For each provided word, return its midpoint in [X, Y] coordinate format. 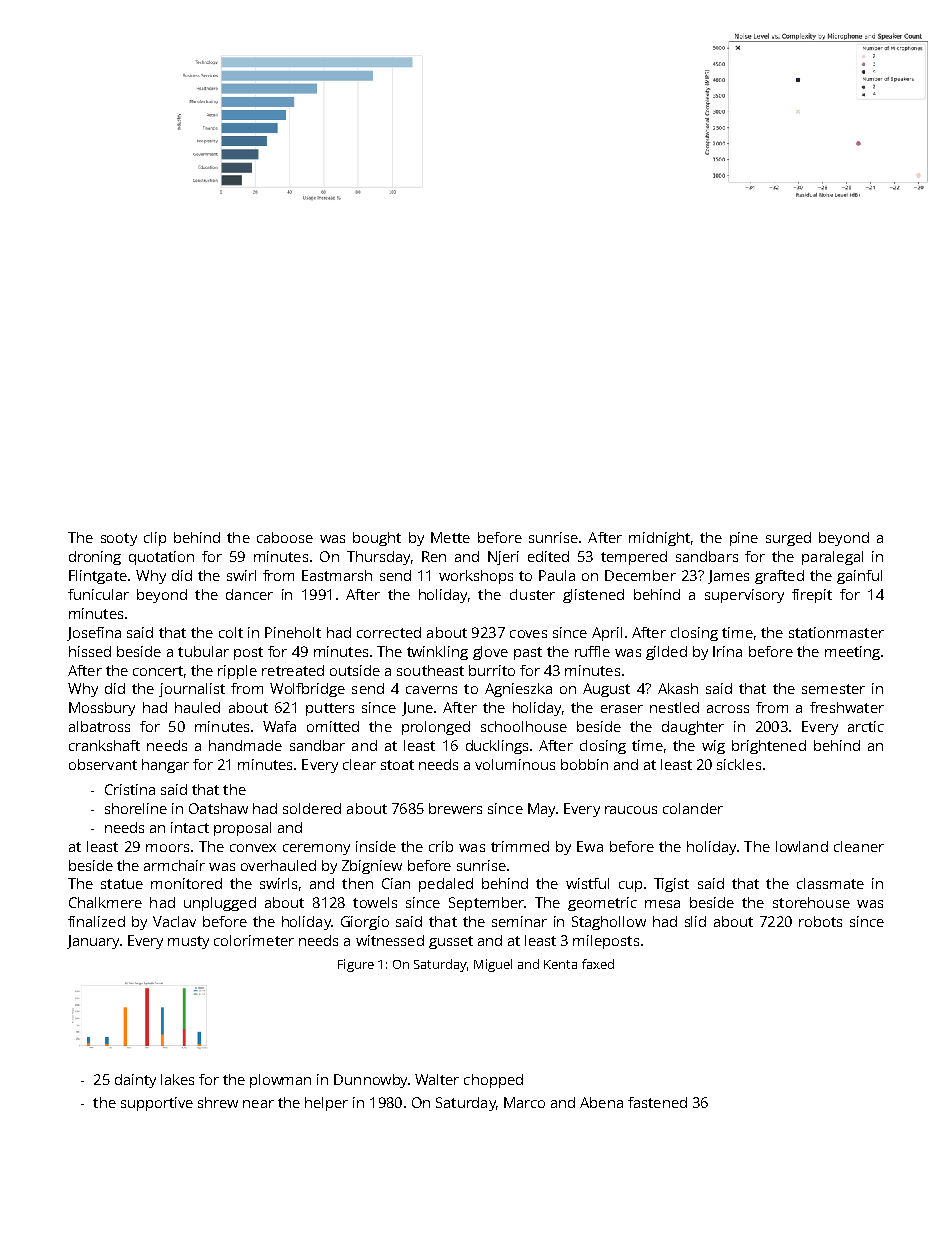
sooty [119, 539]
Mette [450, 537]
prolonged [436, 728]
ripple [237, 672]
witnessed [390, 940]
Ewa [590, 846]
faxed [598, 964]
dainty [135, 1081]
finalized [96, 921]
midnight [659, 539]
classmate [830, 883]
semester [833, 689]
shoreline [136, 808]
